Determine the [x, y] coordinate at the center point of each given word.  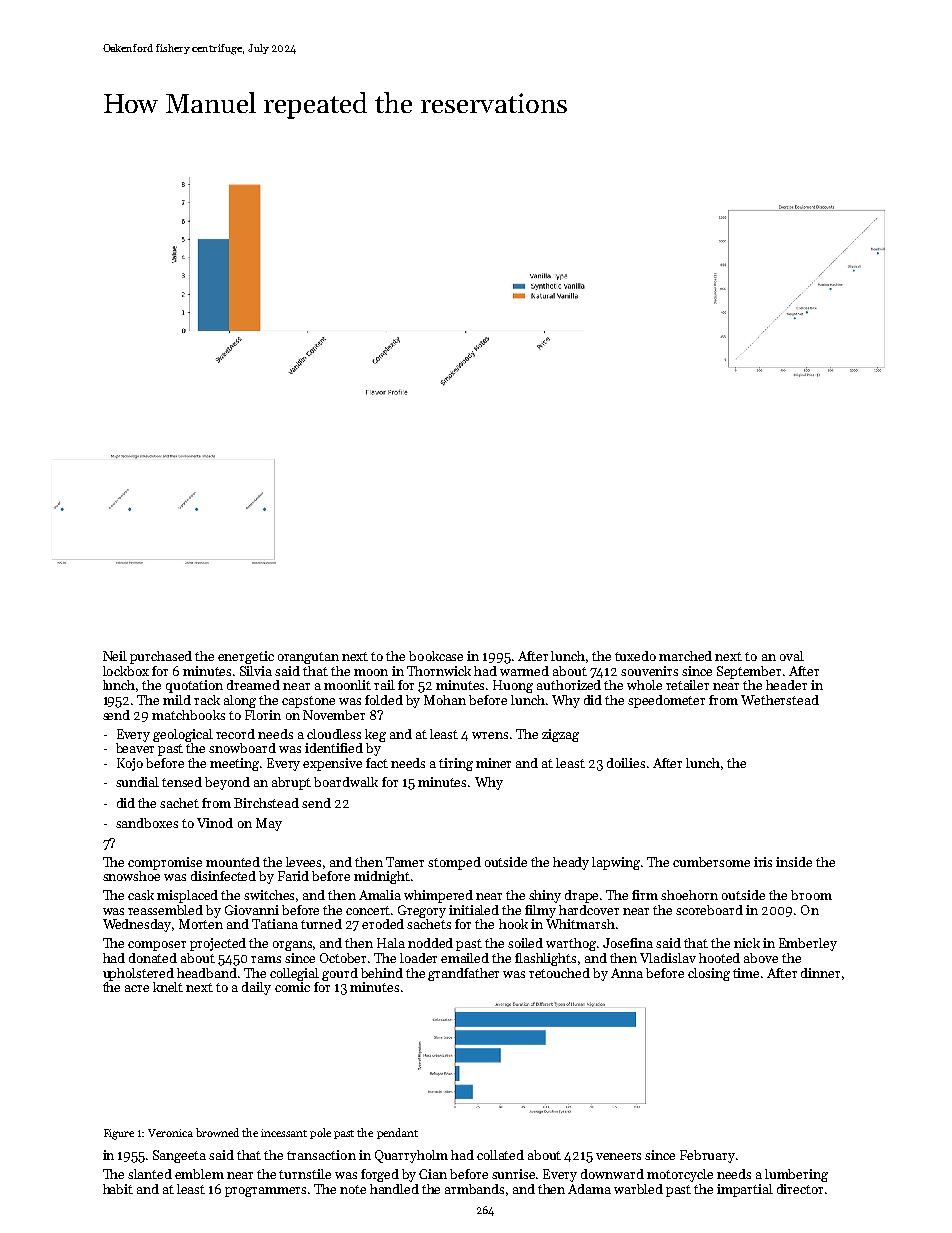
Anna [627, 973]
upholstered [138, 974]
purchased [161, 657]
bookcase [436, 656]
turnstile [305, 1174]
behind [382, 973]
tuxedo [635, 656]
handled [394, 1189]
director [800, 1189]
